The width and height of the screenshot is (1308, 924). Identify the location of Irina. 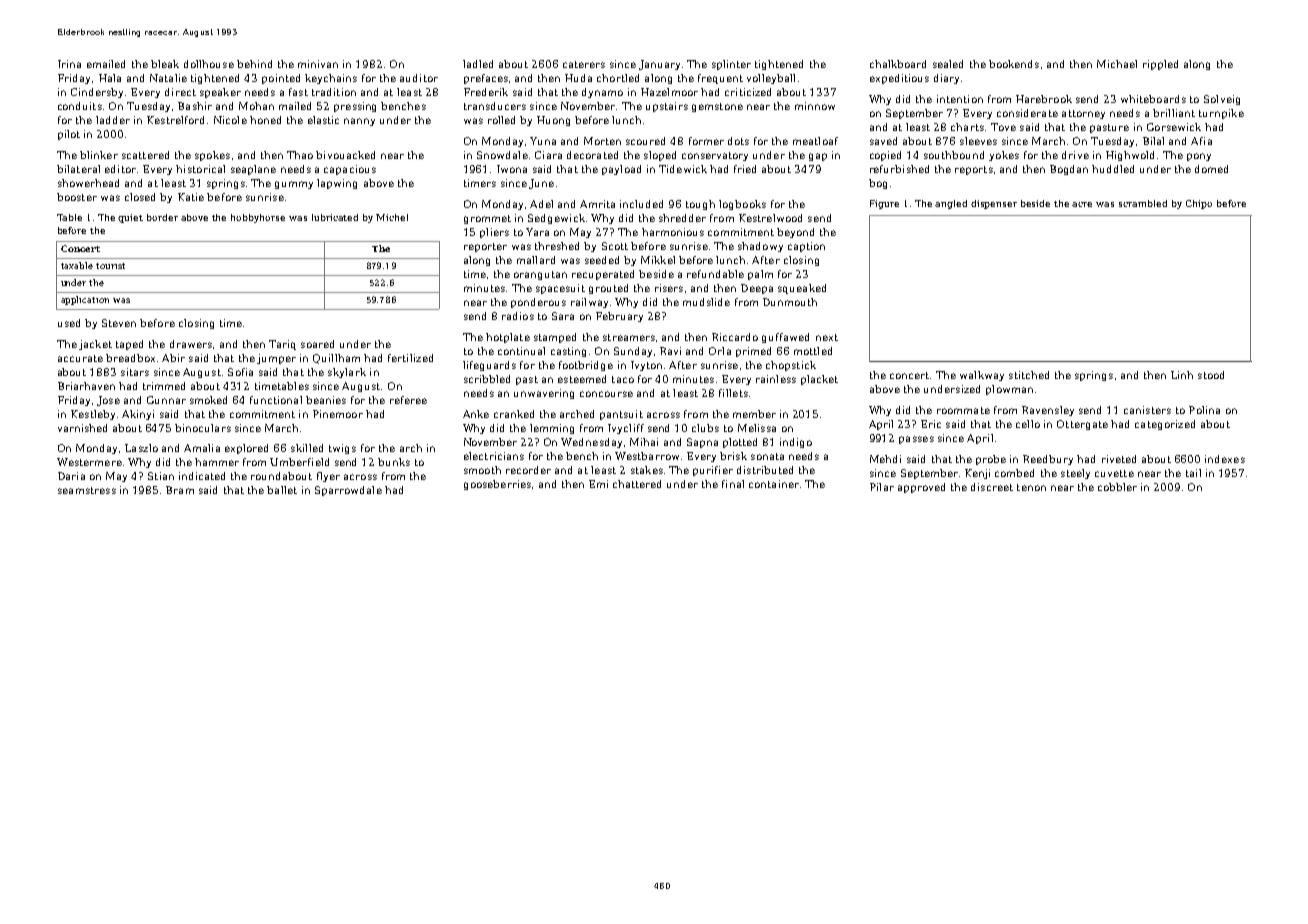
(69, 64).
